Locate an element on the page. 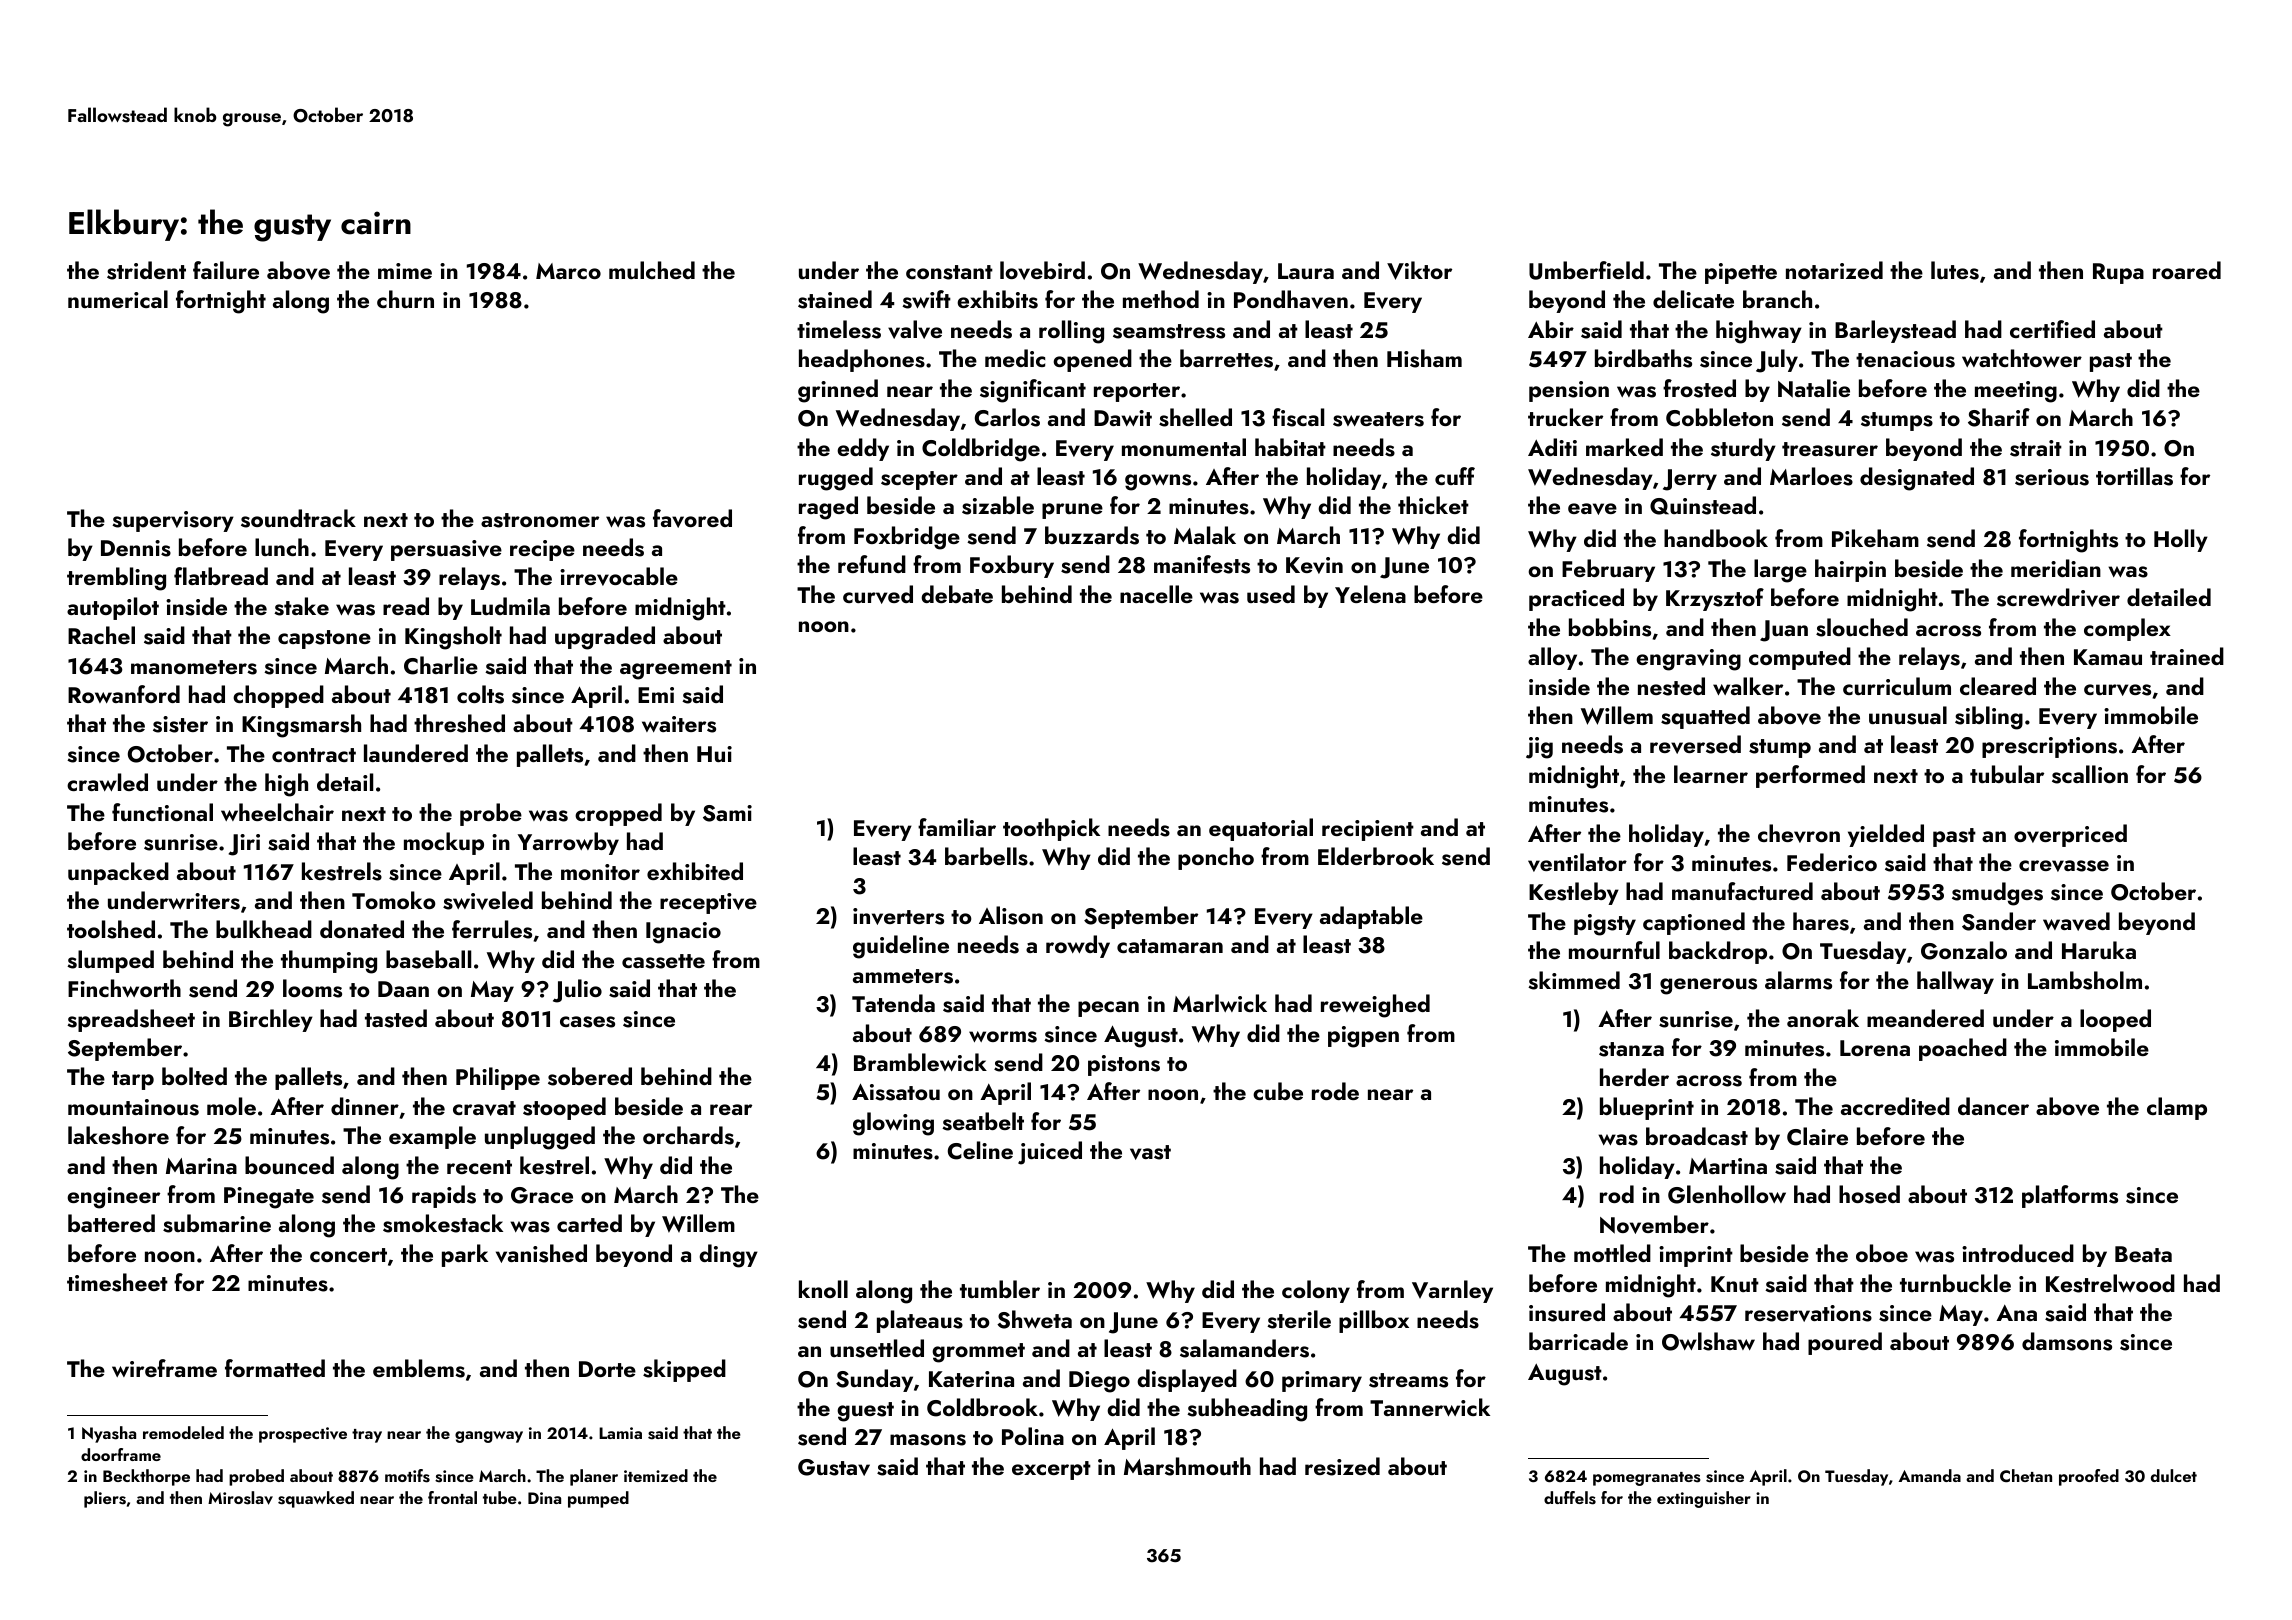 This page has width=2292, height=1620. oboe is located at coordinates (1882, 1253).
